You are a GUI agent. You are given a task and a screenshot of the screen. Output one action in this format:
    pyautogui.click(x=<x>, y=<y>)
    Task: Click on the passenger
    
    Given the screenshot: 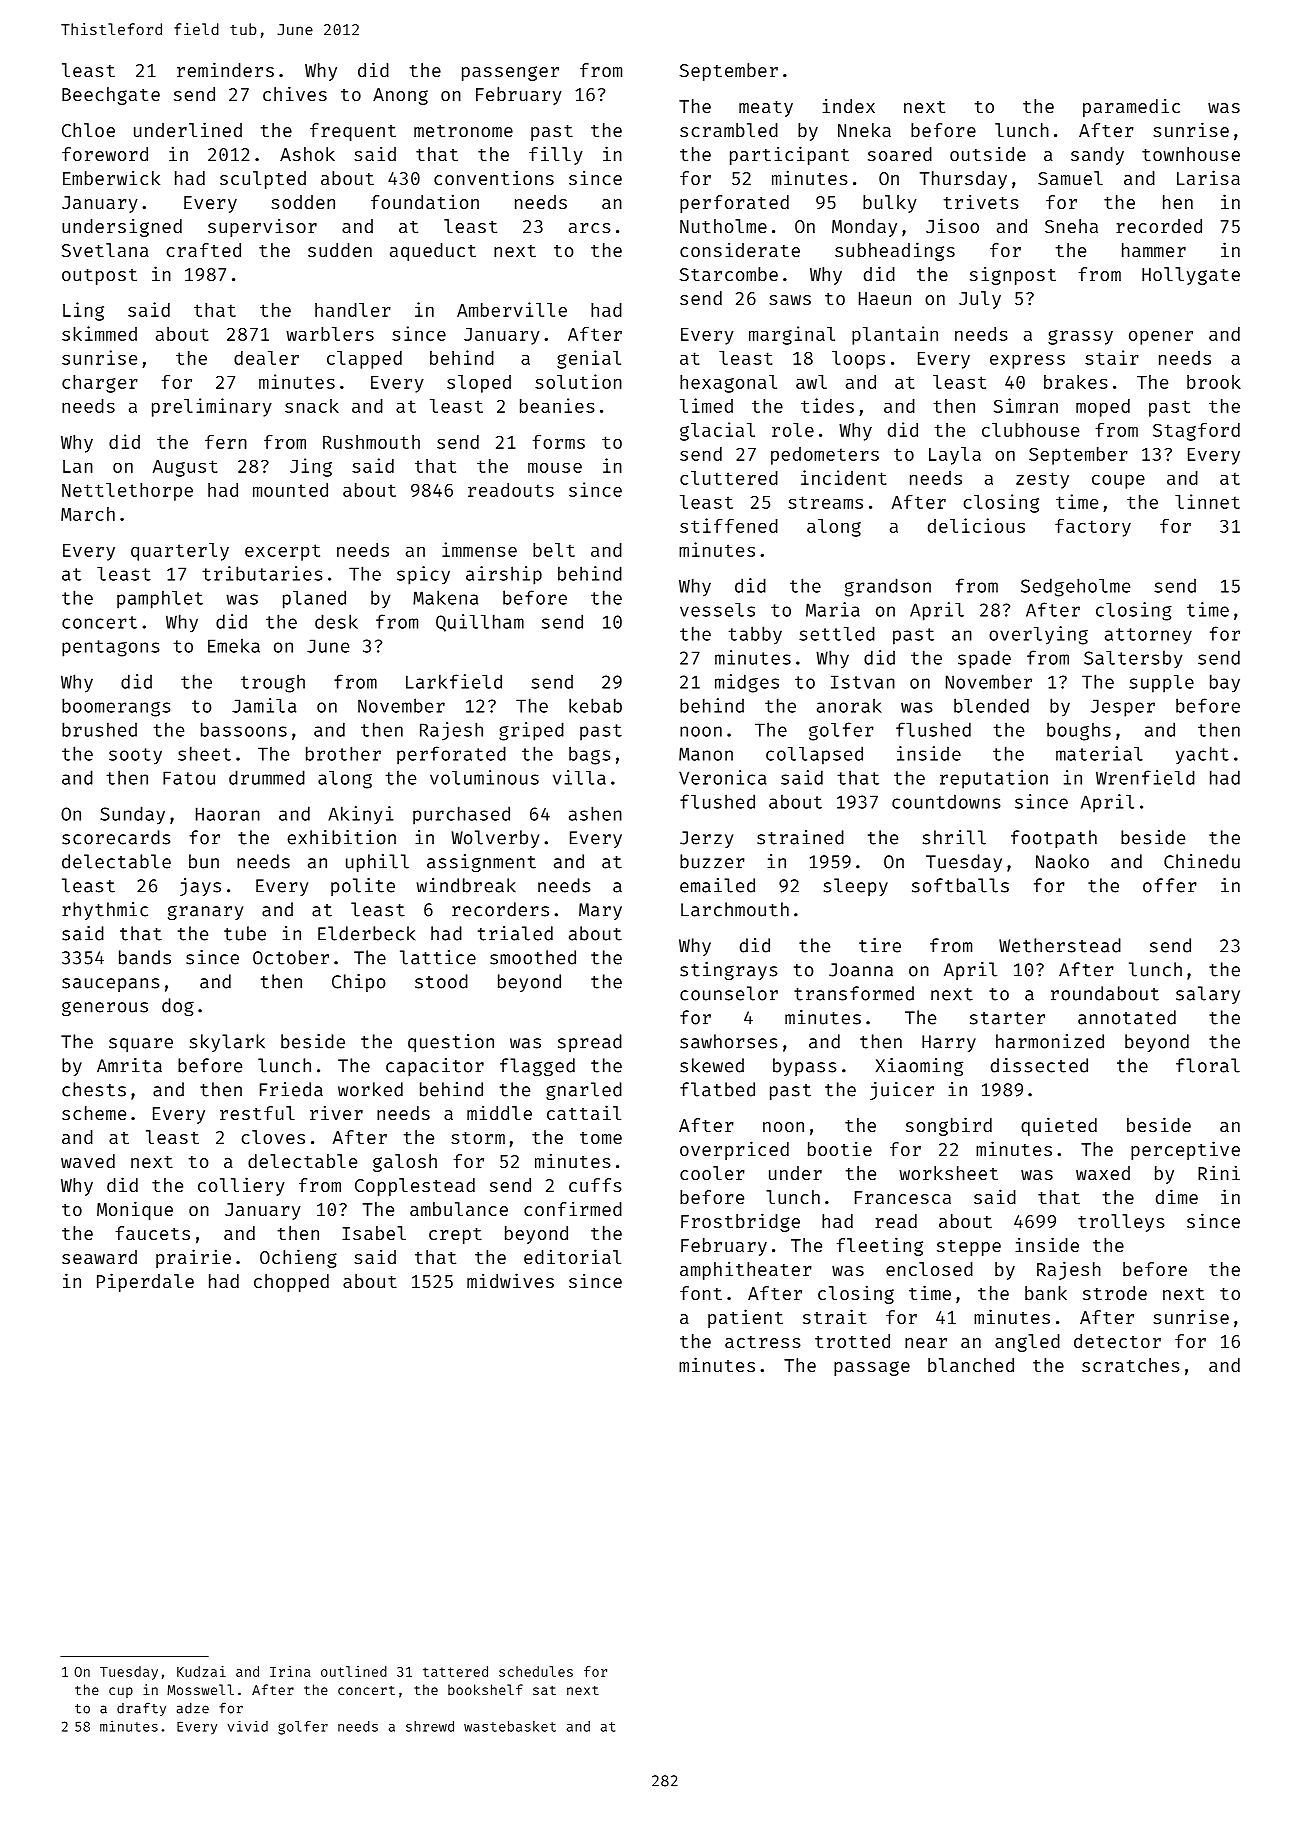 What is the action you would take?
    pyautogui.click(x=510, y=73)
